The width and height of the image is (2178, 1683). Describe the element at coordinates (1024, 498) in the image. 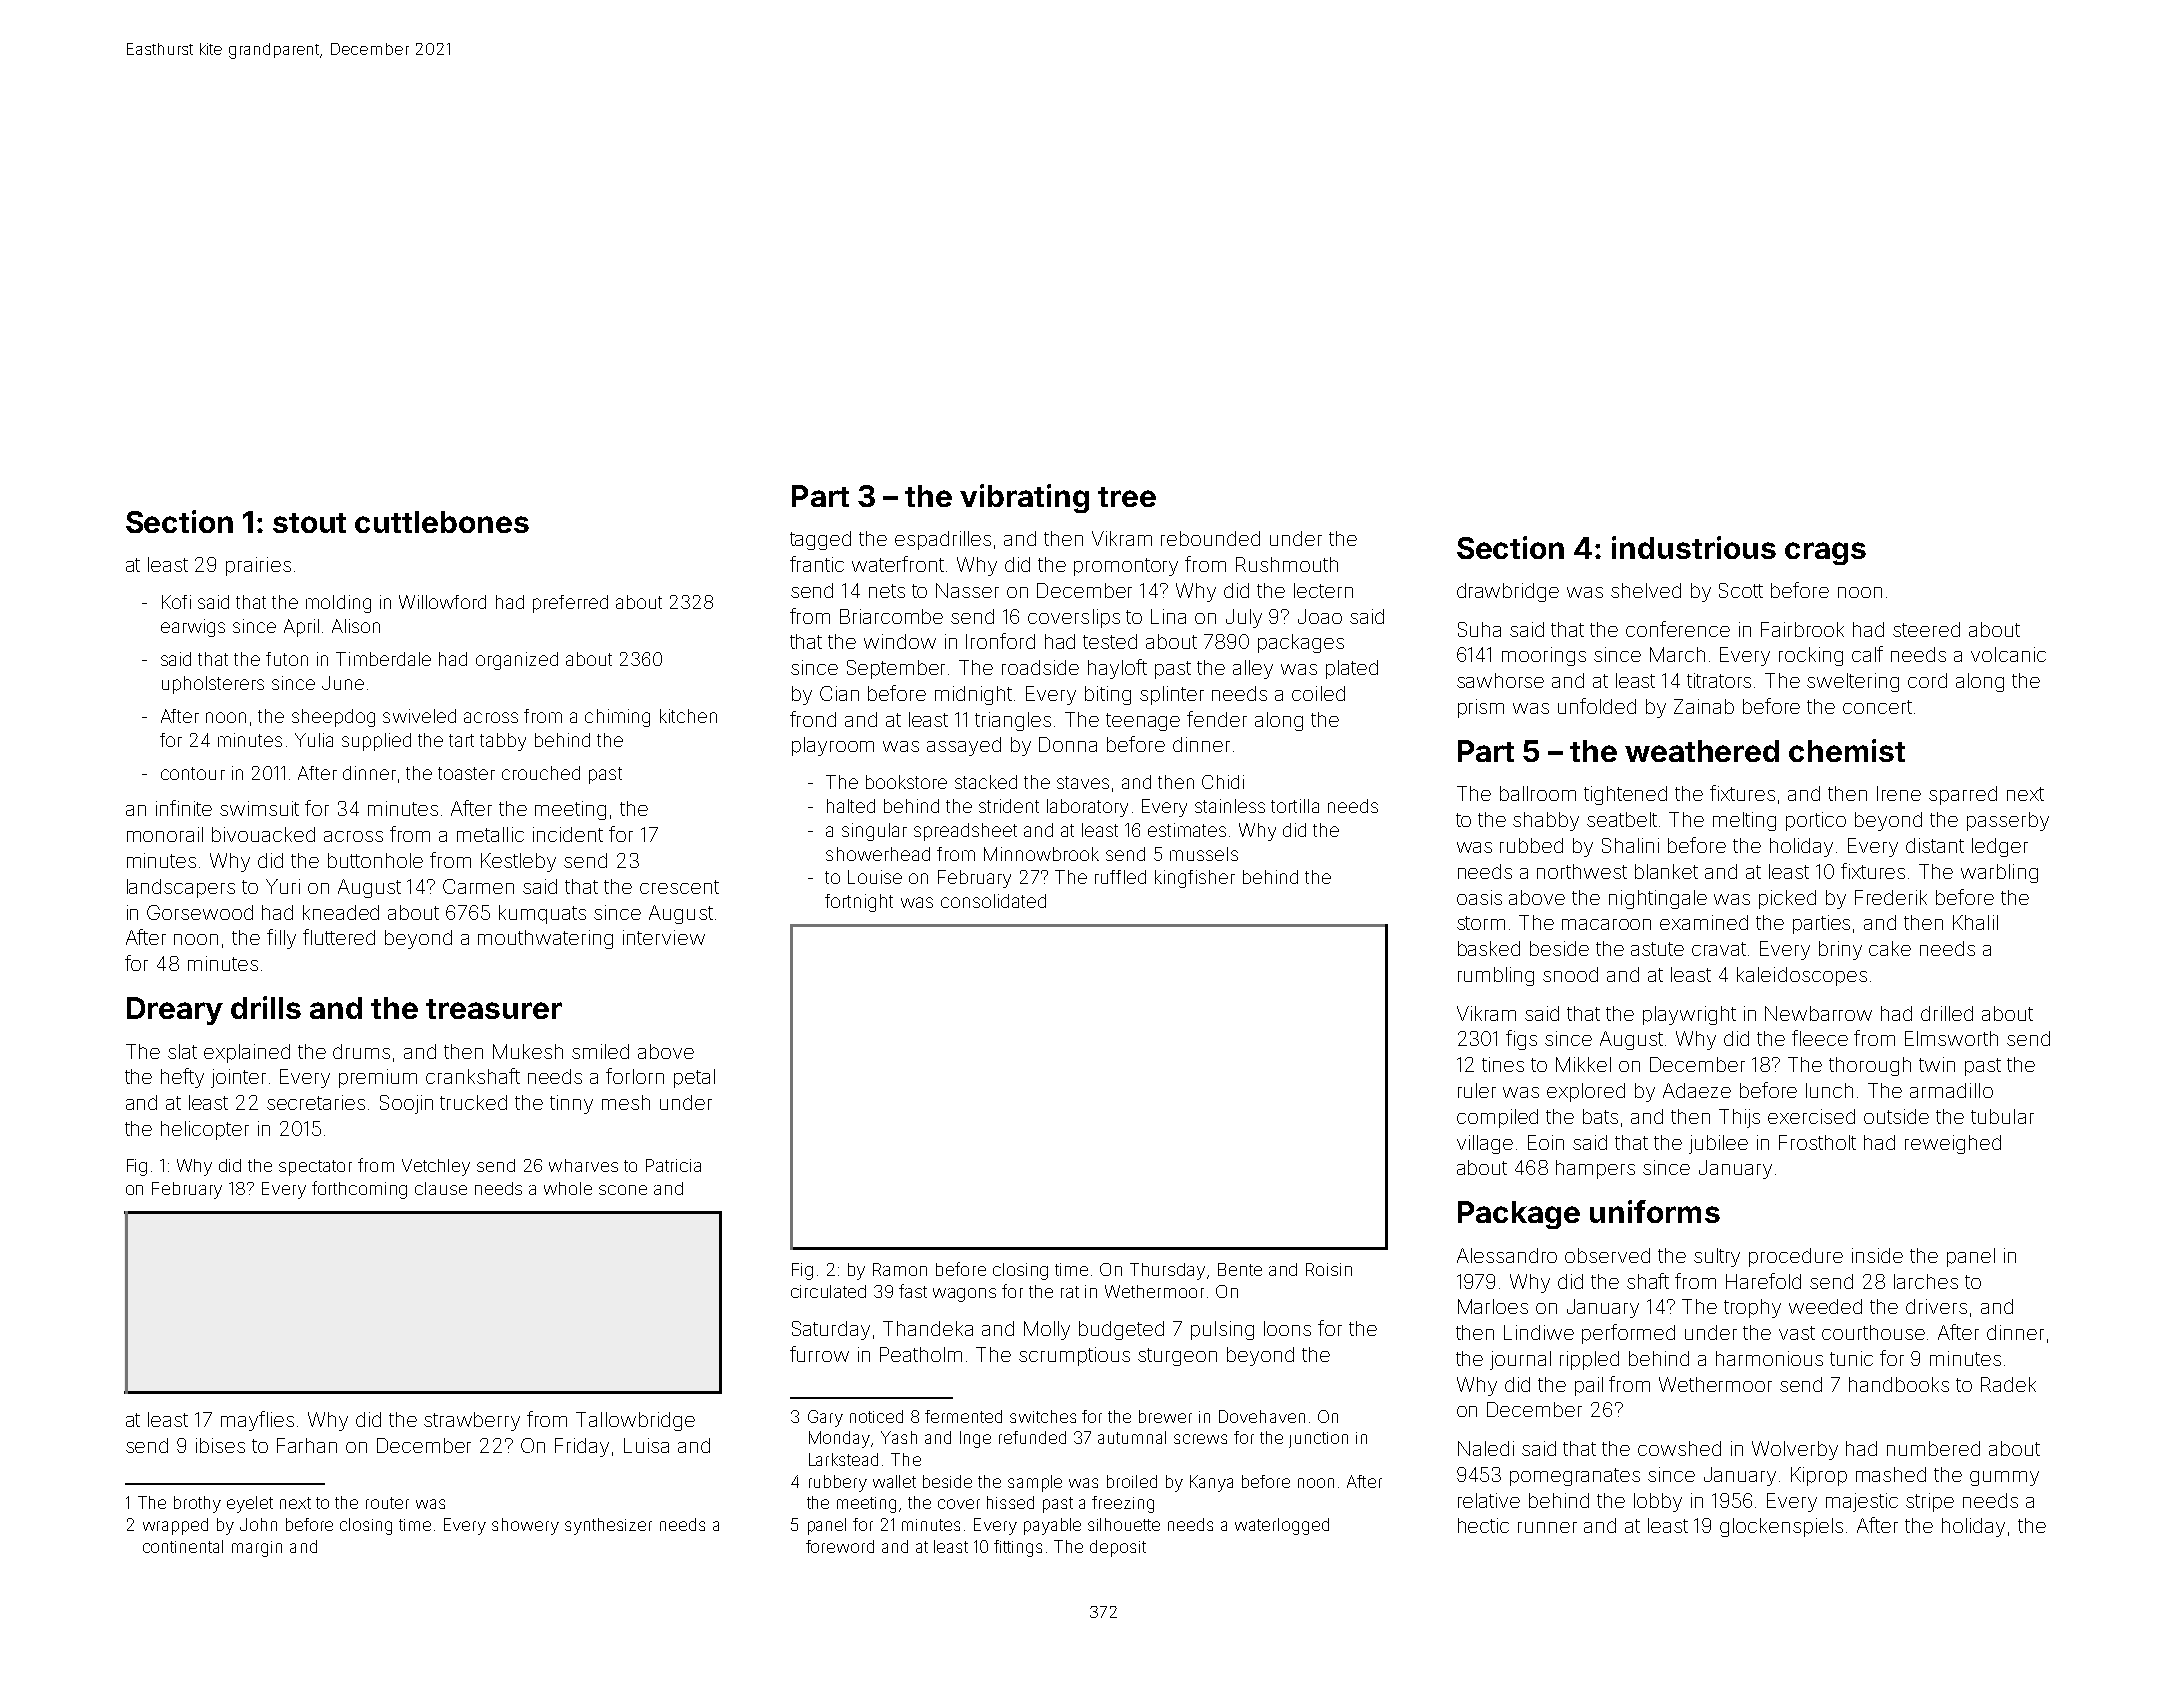

I see `vibrating` at that location.
